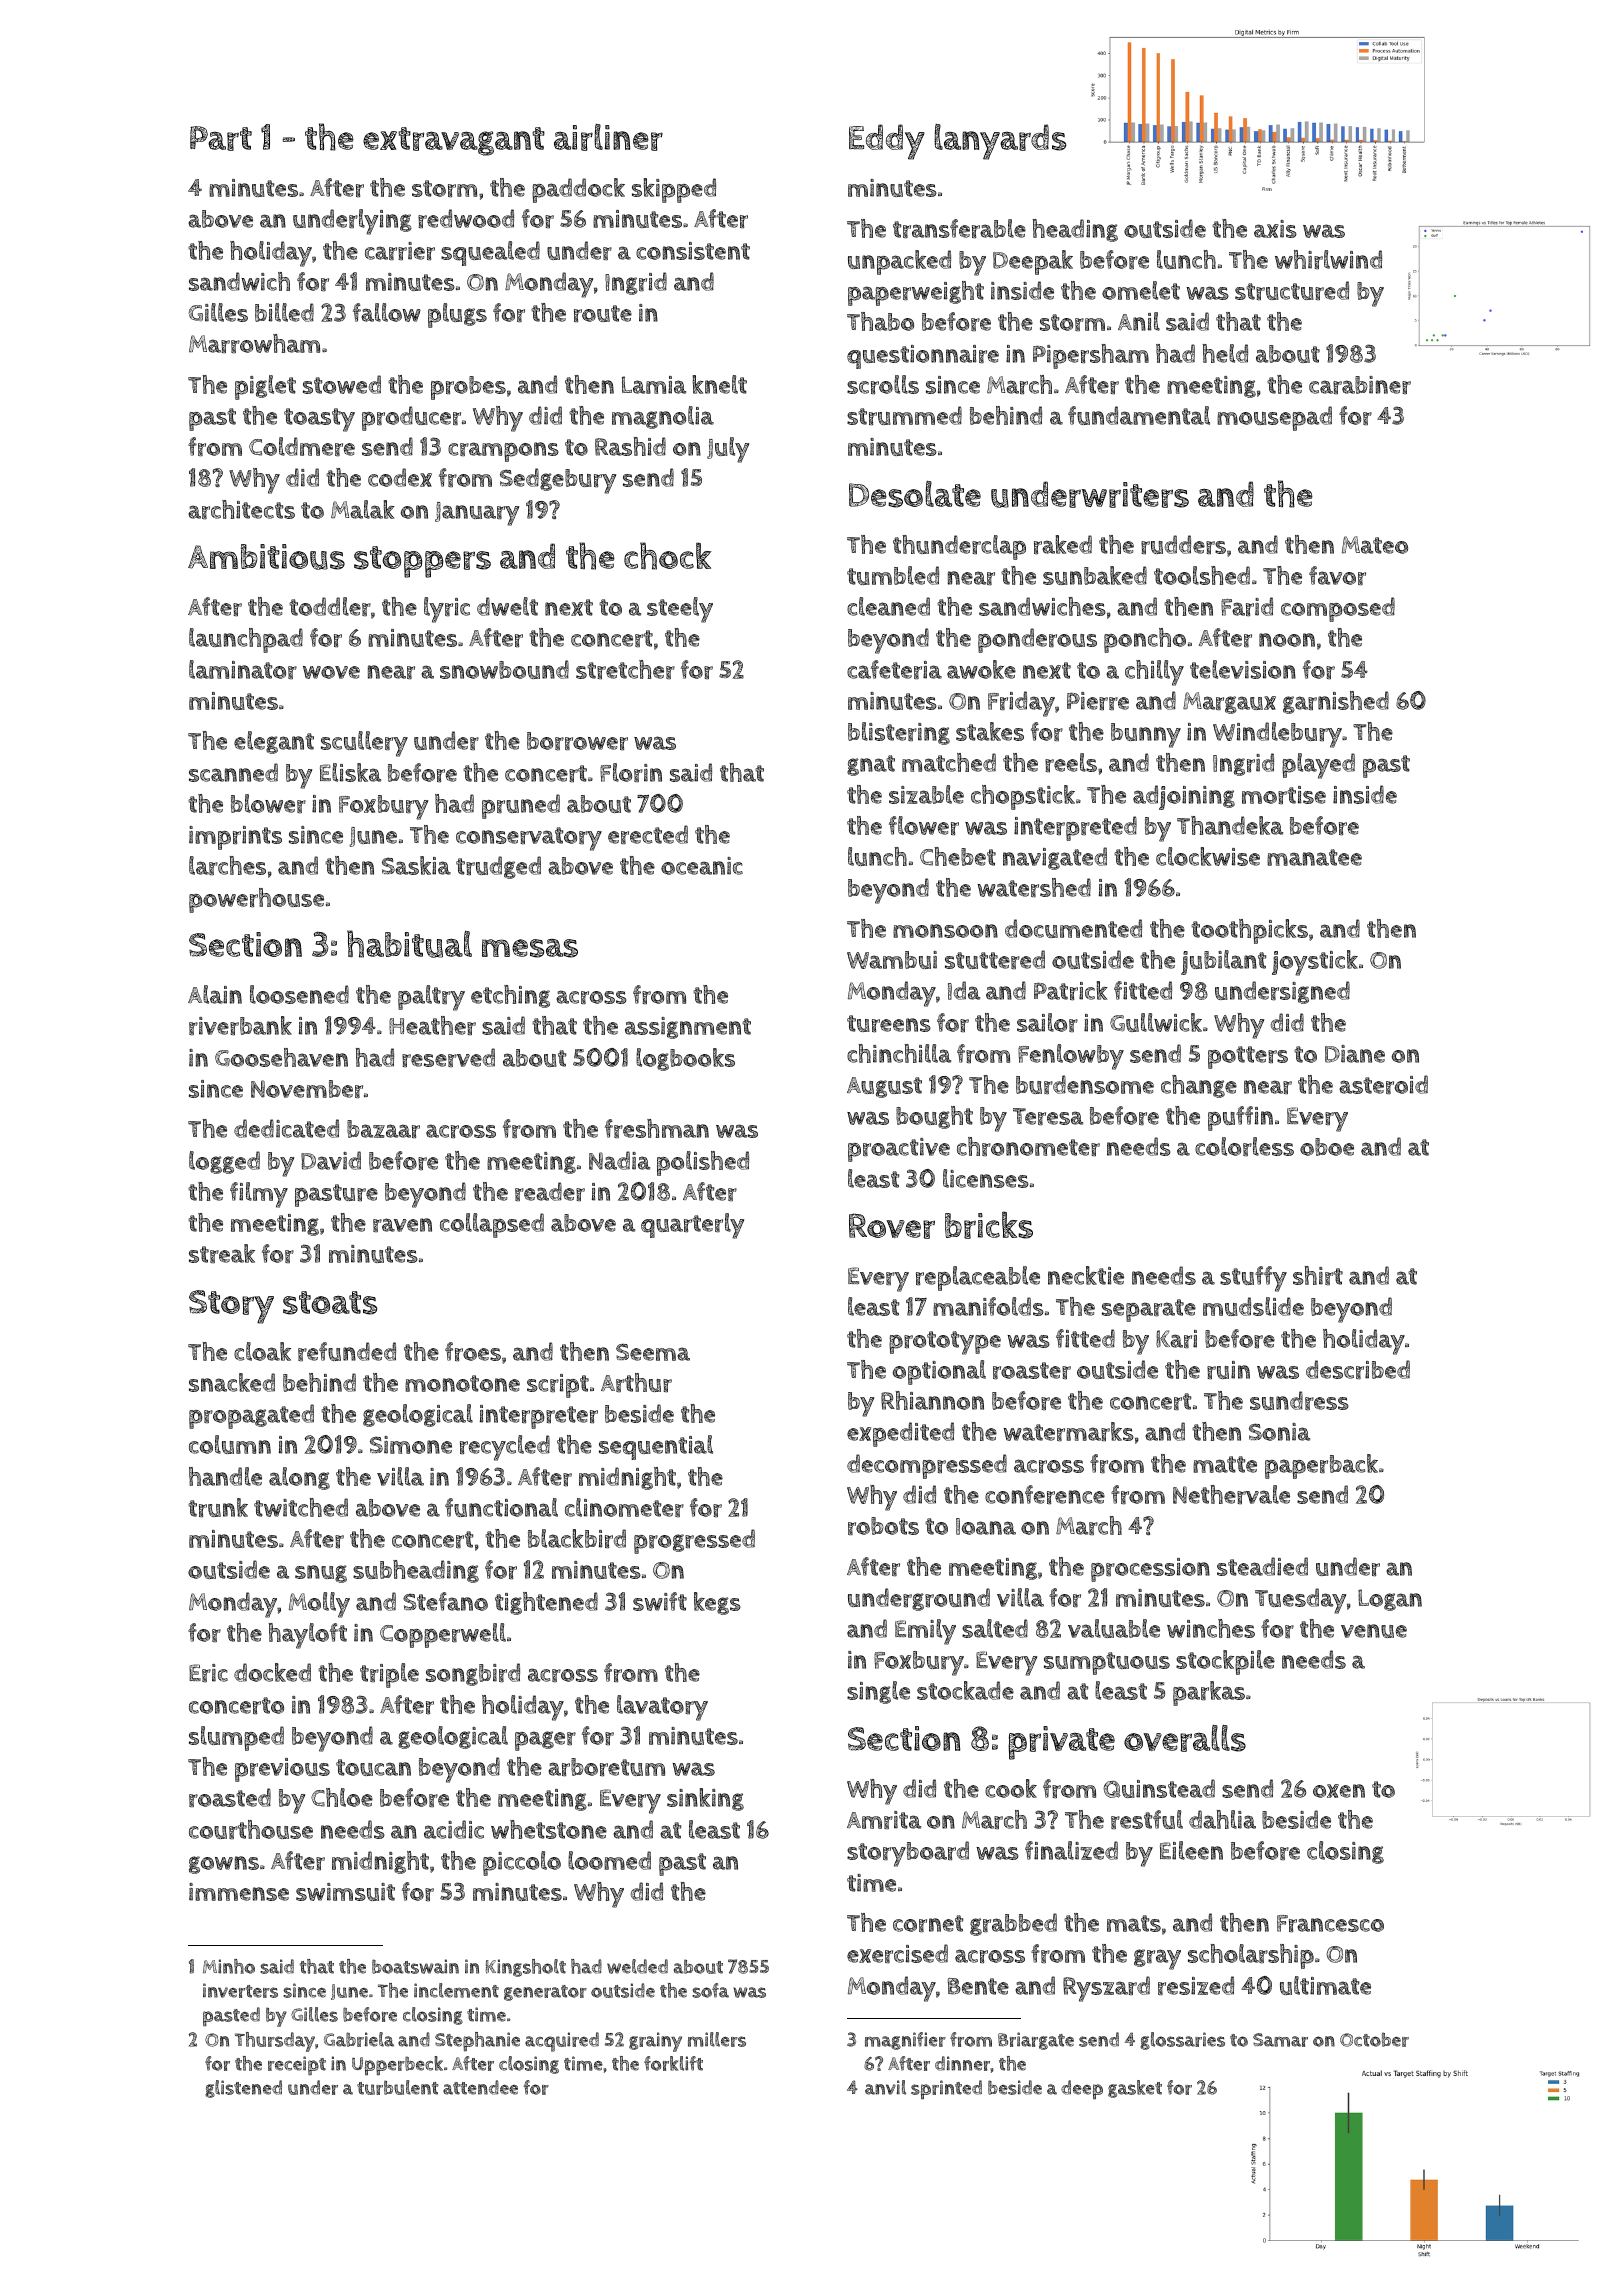 Image resolution: width=1620 pixels, height=2292 pixels. What do you see at coordinates (402, 1225) in the page?
I see `raven` at bounding box center [402, 1225].
